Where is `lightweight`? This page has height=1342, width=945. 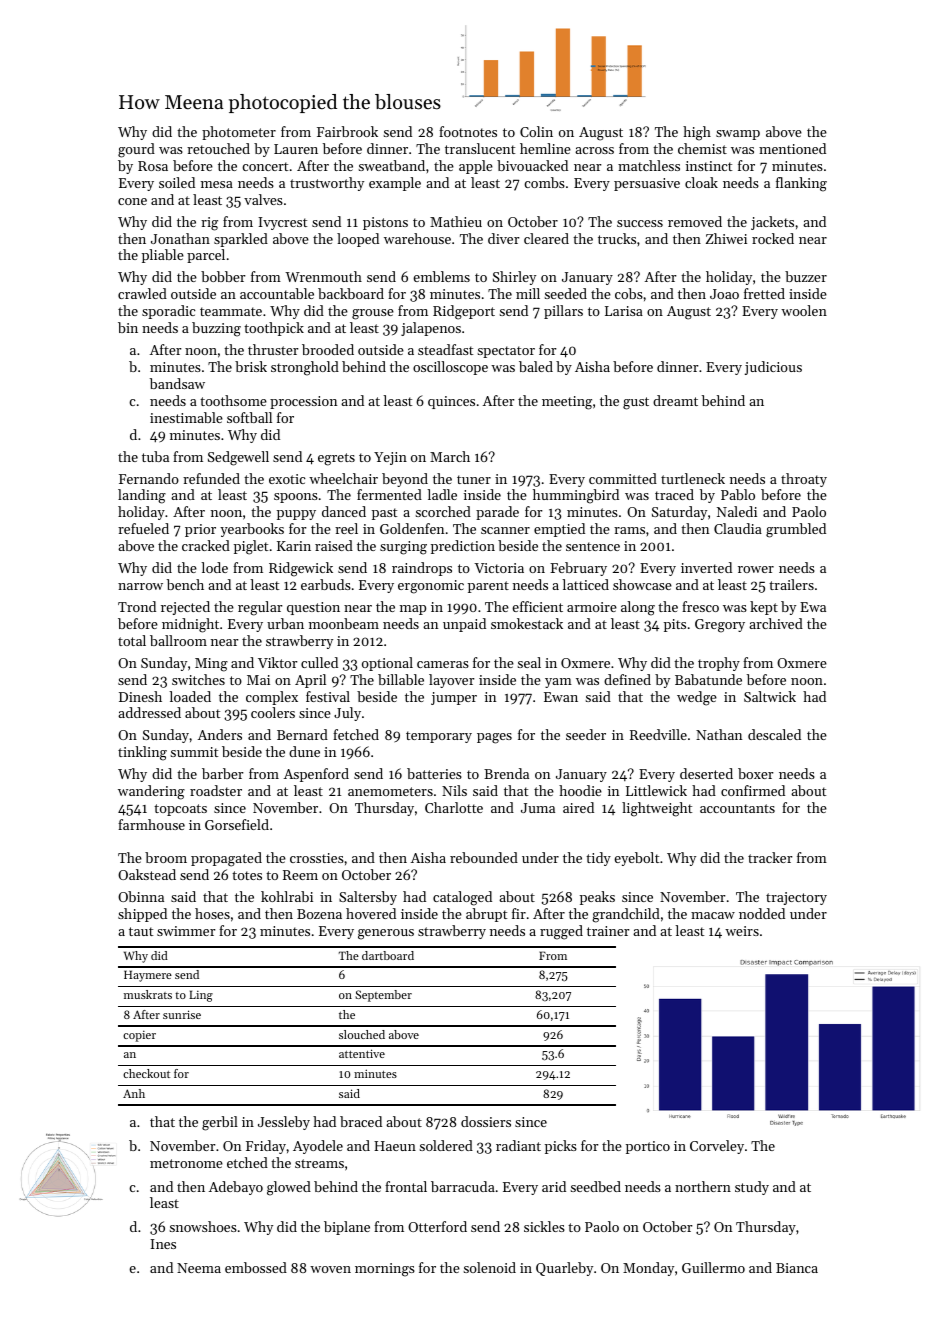
lightweight is located at coordinates (657, 809).
